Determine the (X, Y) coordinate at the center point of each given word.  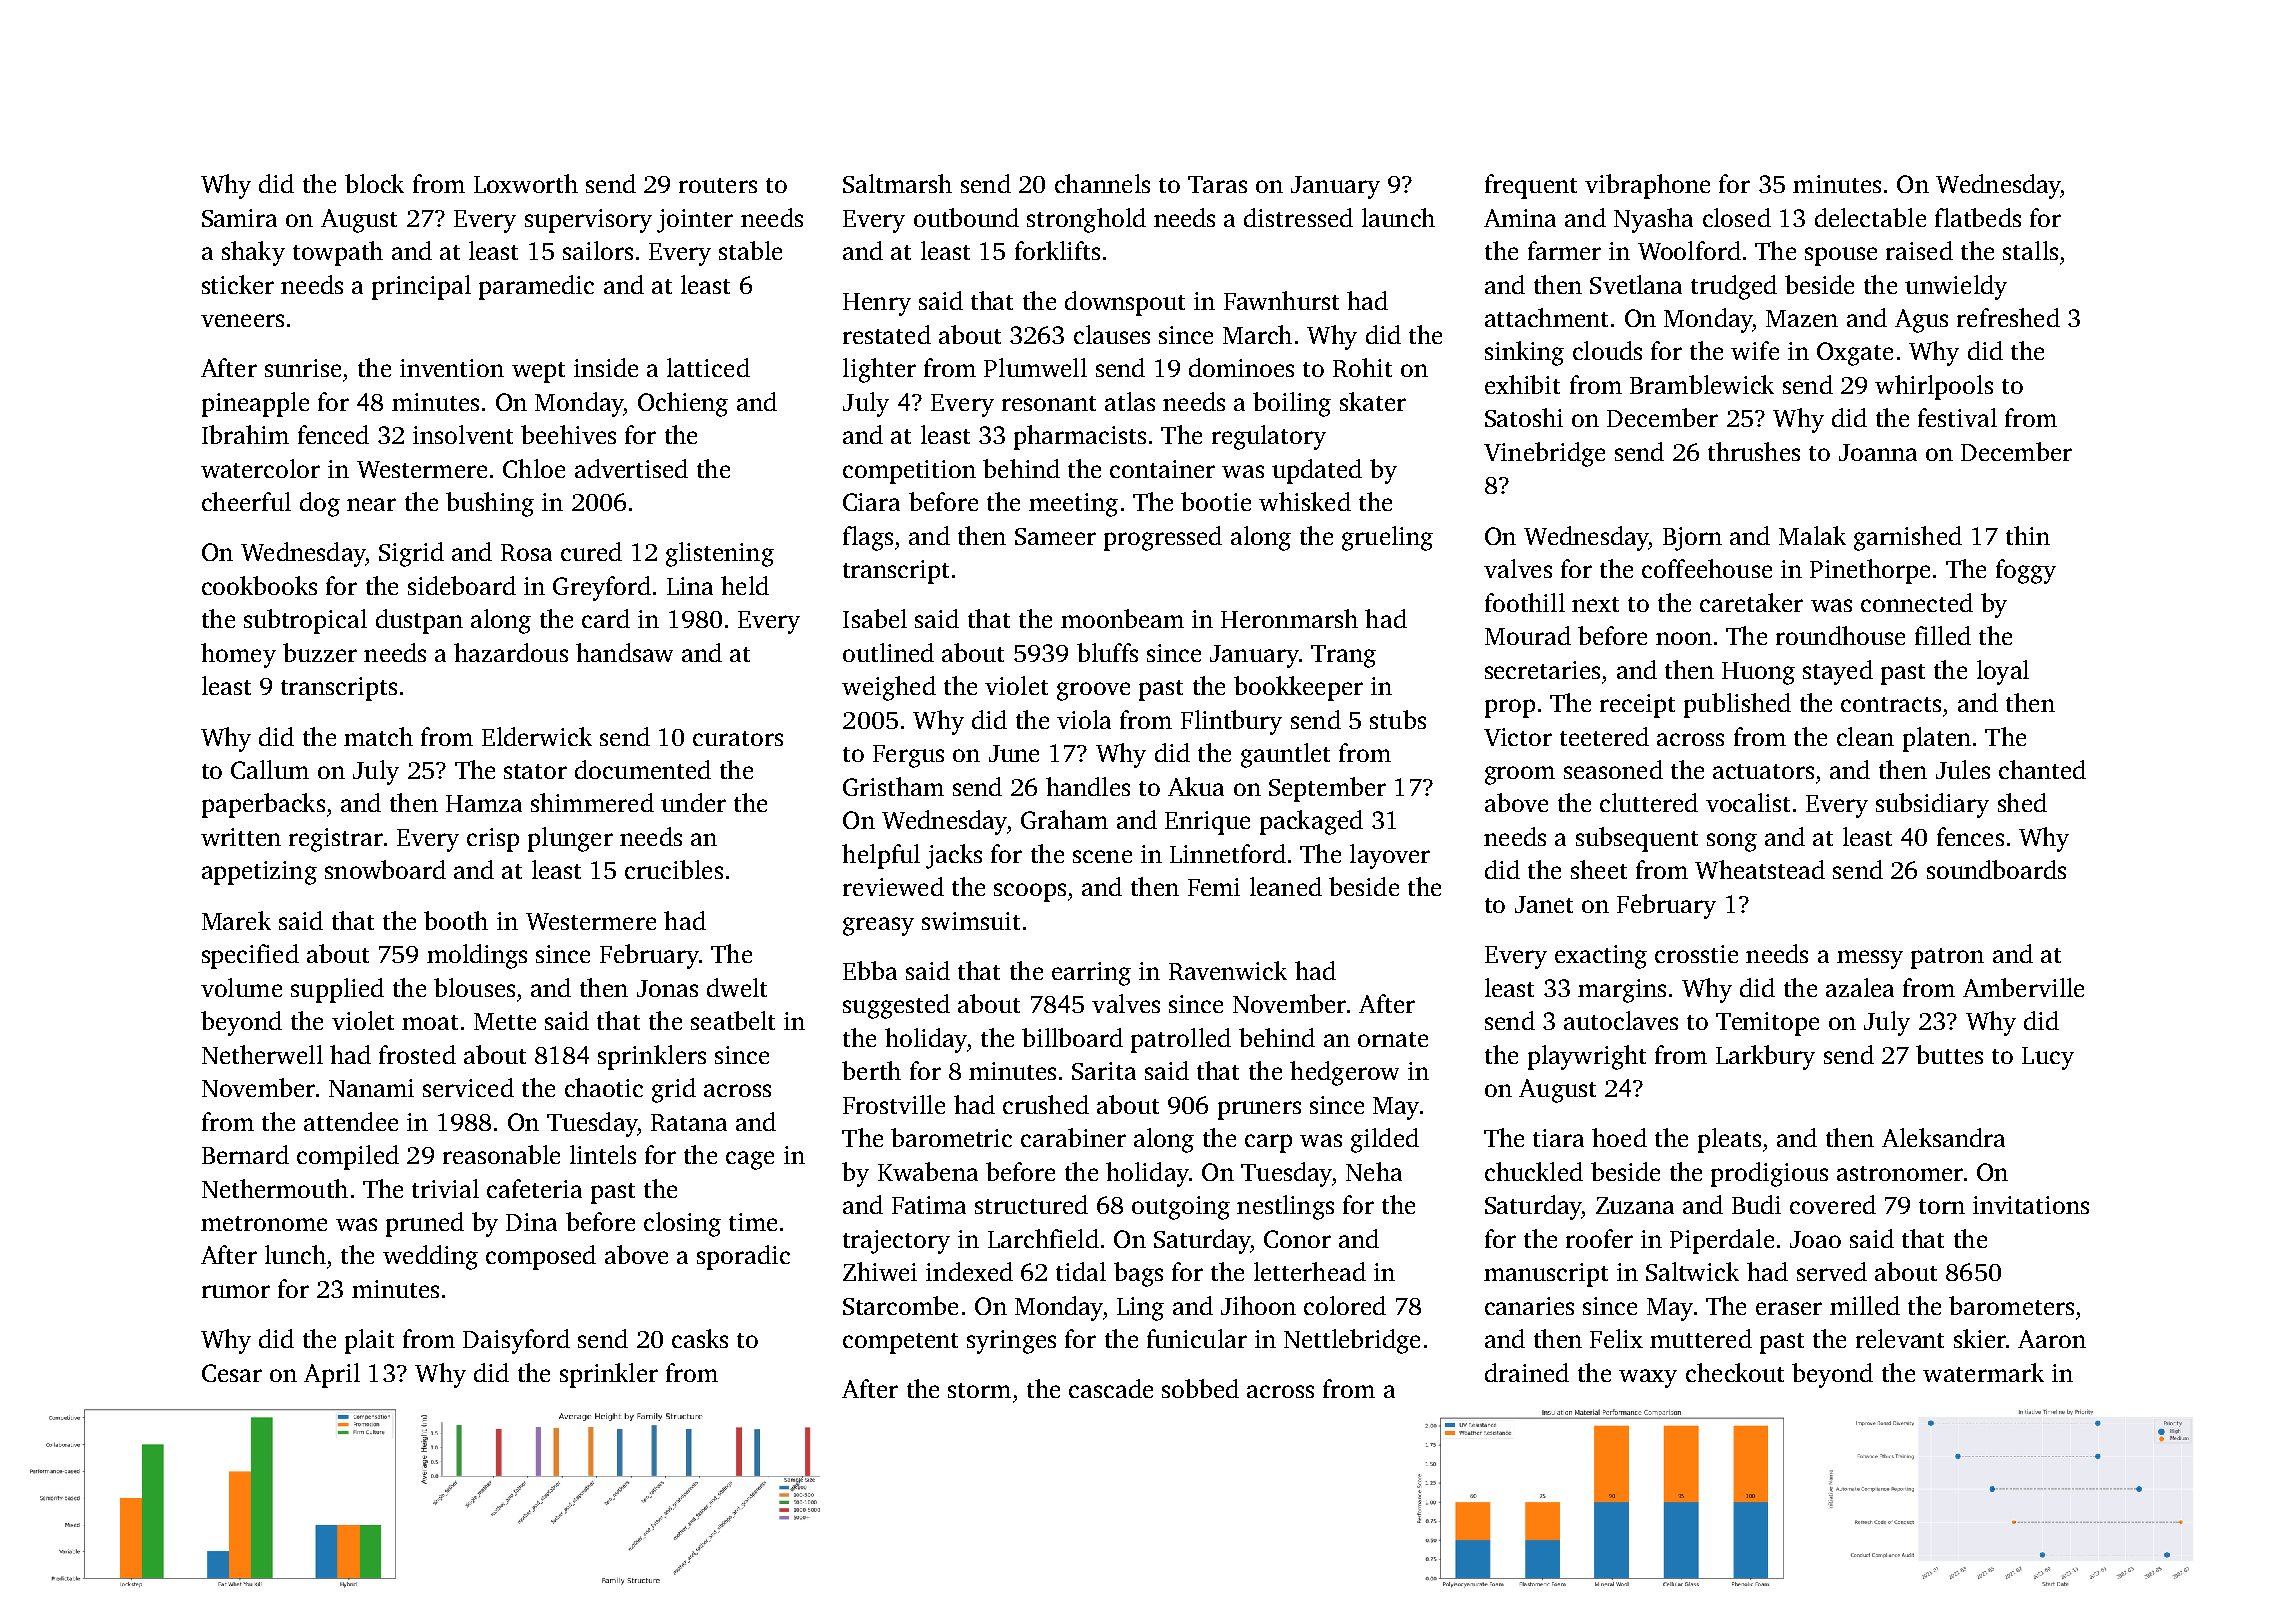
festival (1957, 417)
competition (909, 472)
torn (1942, 1206)
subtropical (305, 621)
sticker (238, 284)
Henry (877, 304)
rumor (236, 1291)
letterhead (1310, 1271)
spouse (1841, 256)
